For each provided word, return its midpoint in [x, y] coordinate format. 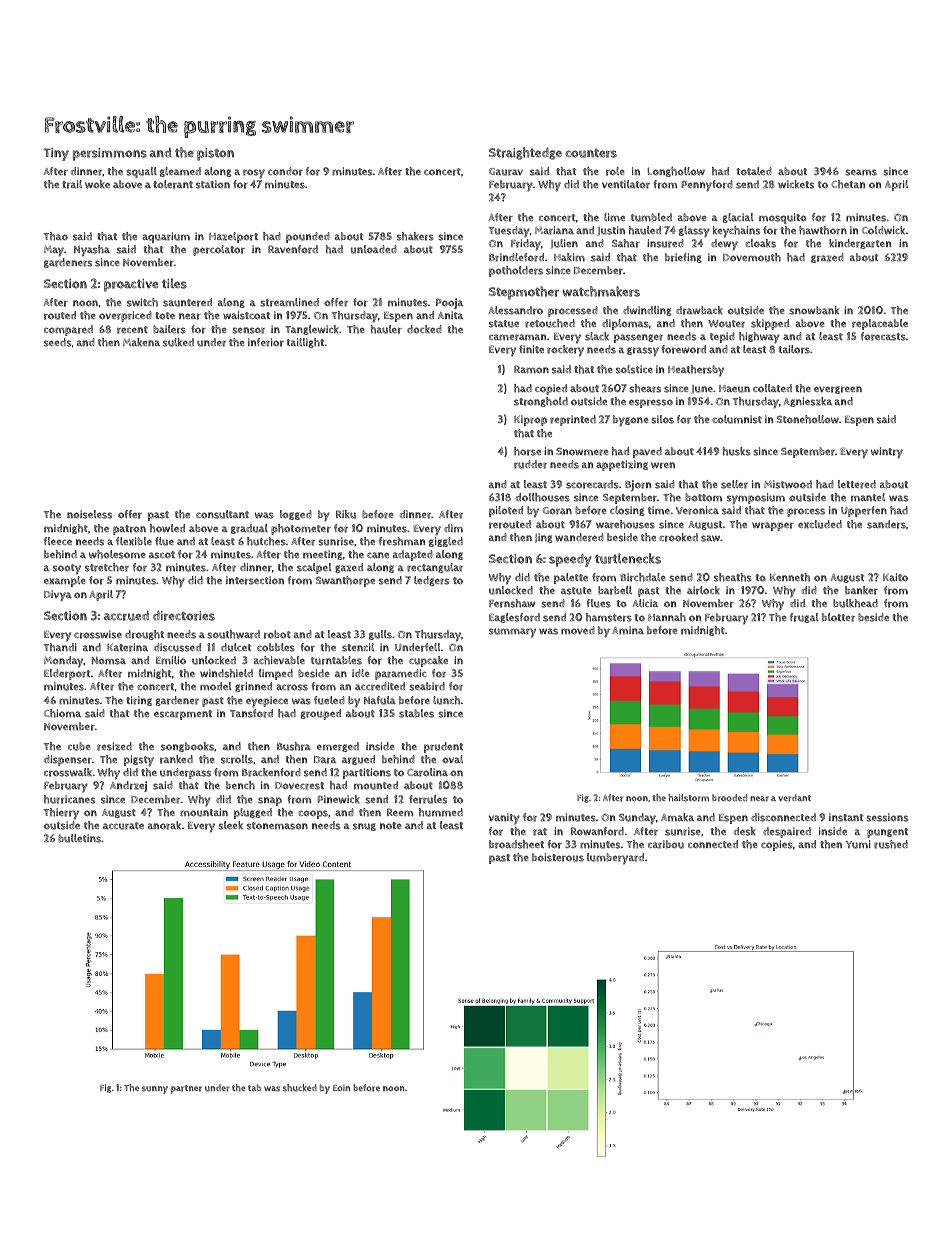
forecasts [883, 336]
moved [578, 630]
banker [861, 590]
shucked [300, 1088]
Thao [56, 236]
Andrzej [128, 786]
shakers [415, 236]
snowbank [814, 310]
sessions [887, 817]
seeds [58, 342]
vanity [504, 819]
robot [277, 634]
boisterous [558, 857]
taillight [305, 343]
